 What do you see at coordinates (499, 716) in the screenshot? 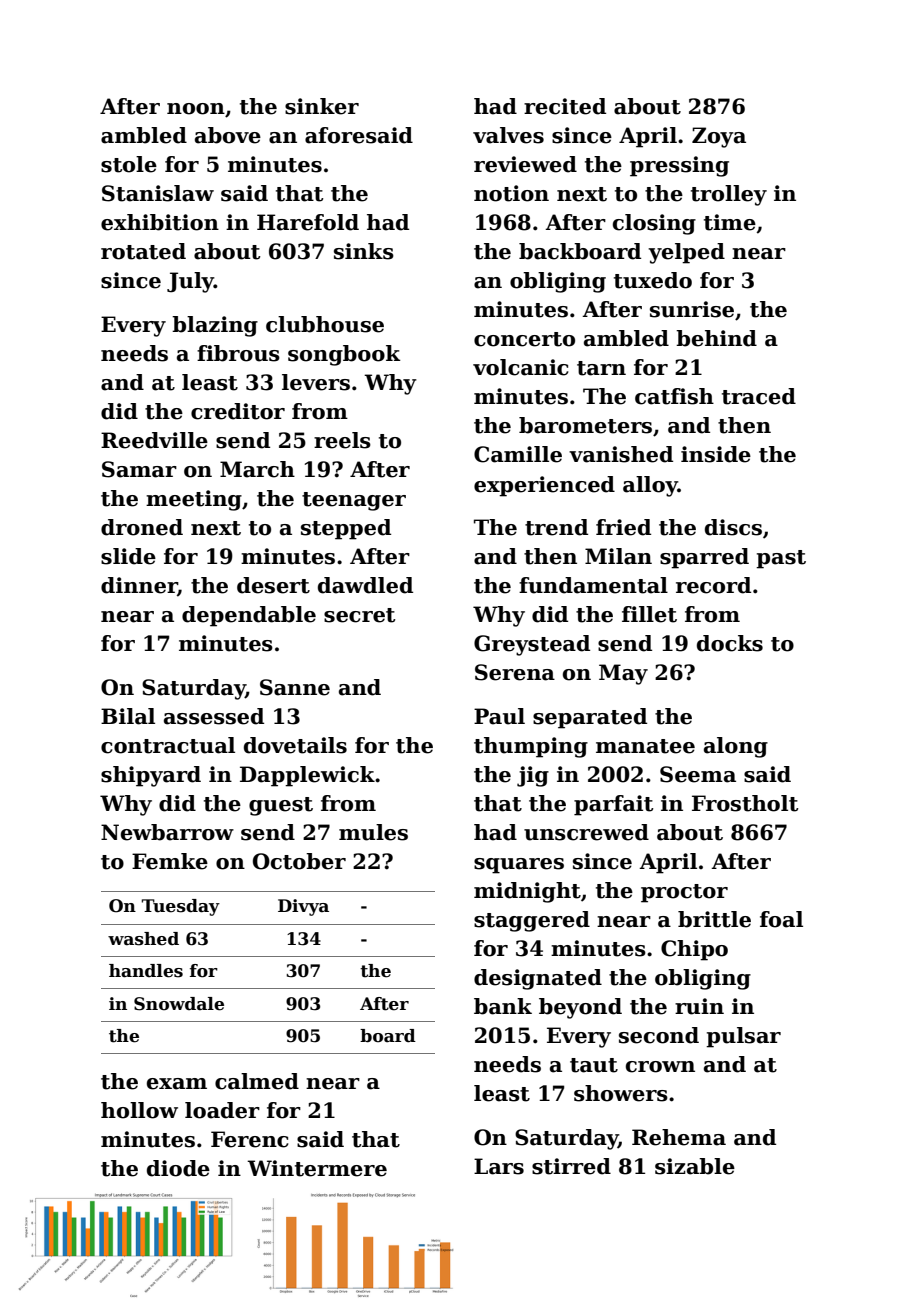
I see `Paul` at bounding box center [499, 716].
